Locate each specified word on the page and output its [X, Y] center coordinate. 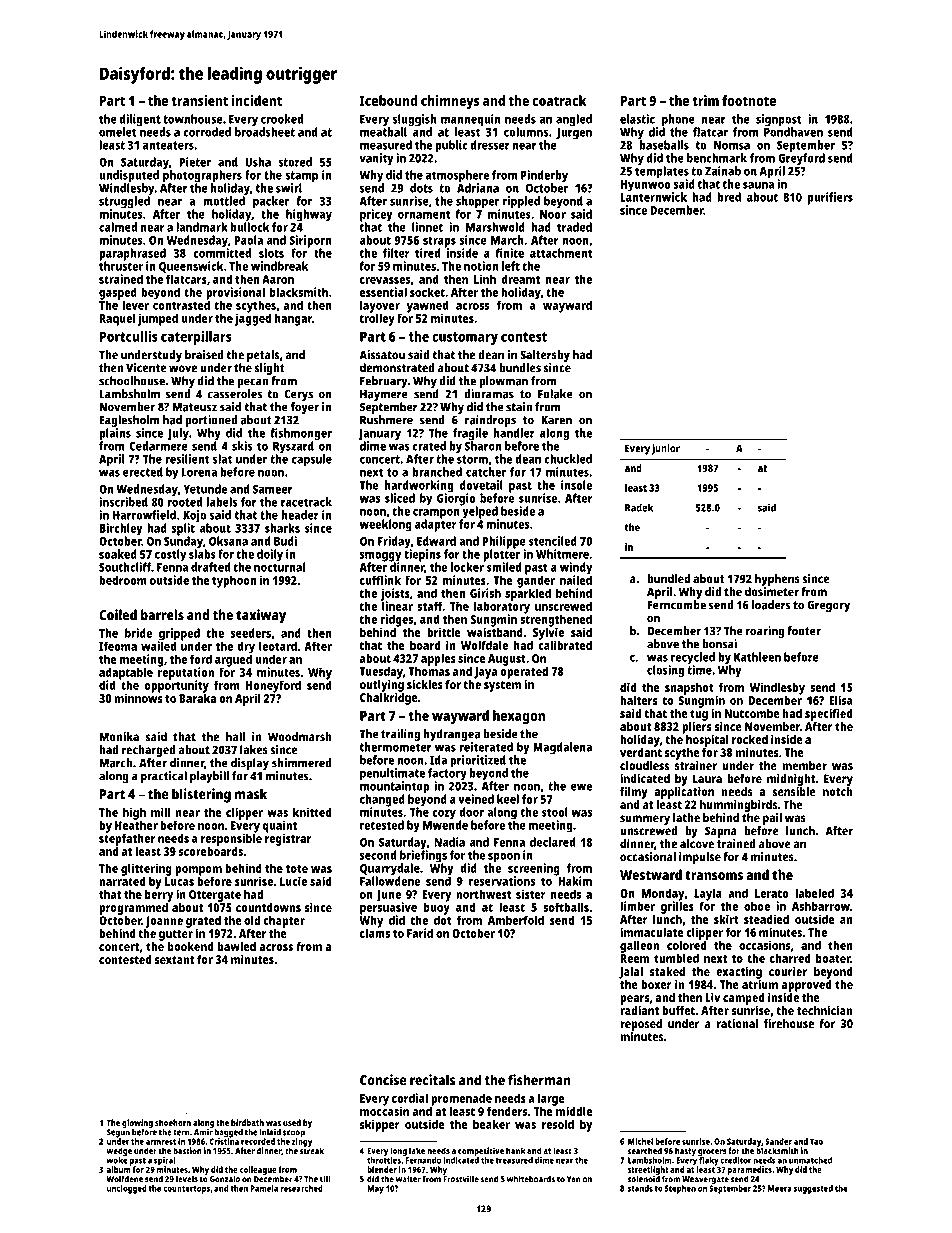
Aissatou [382, 355]
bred [729, 197]
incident [257, 100]
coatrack [559, 100]
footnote [749, 100]
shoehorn [173, 1122]
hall [235, 737]
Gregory [828, 606]
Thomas [429, 671]
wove [183, 369]
